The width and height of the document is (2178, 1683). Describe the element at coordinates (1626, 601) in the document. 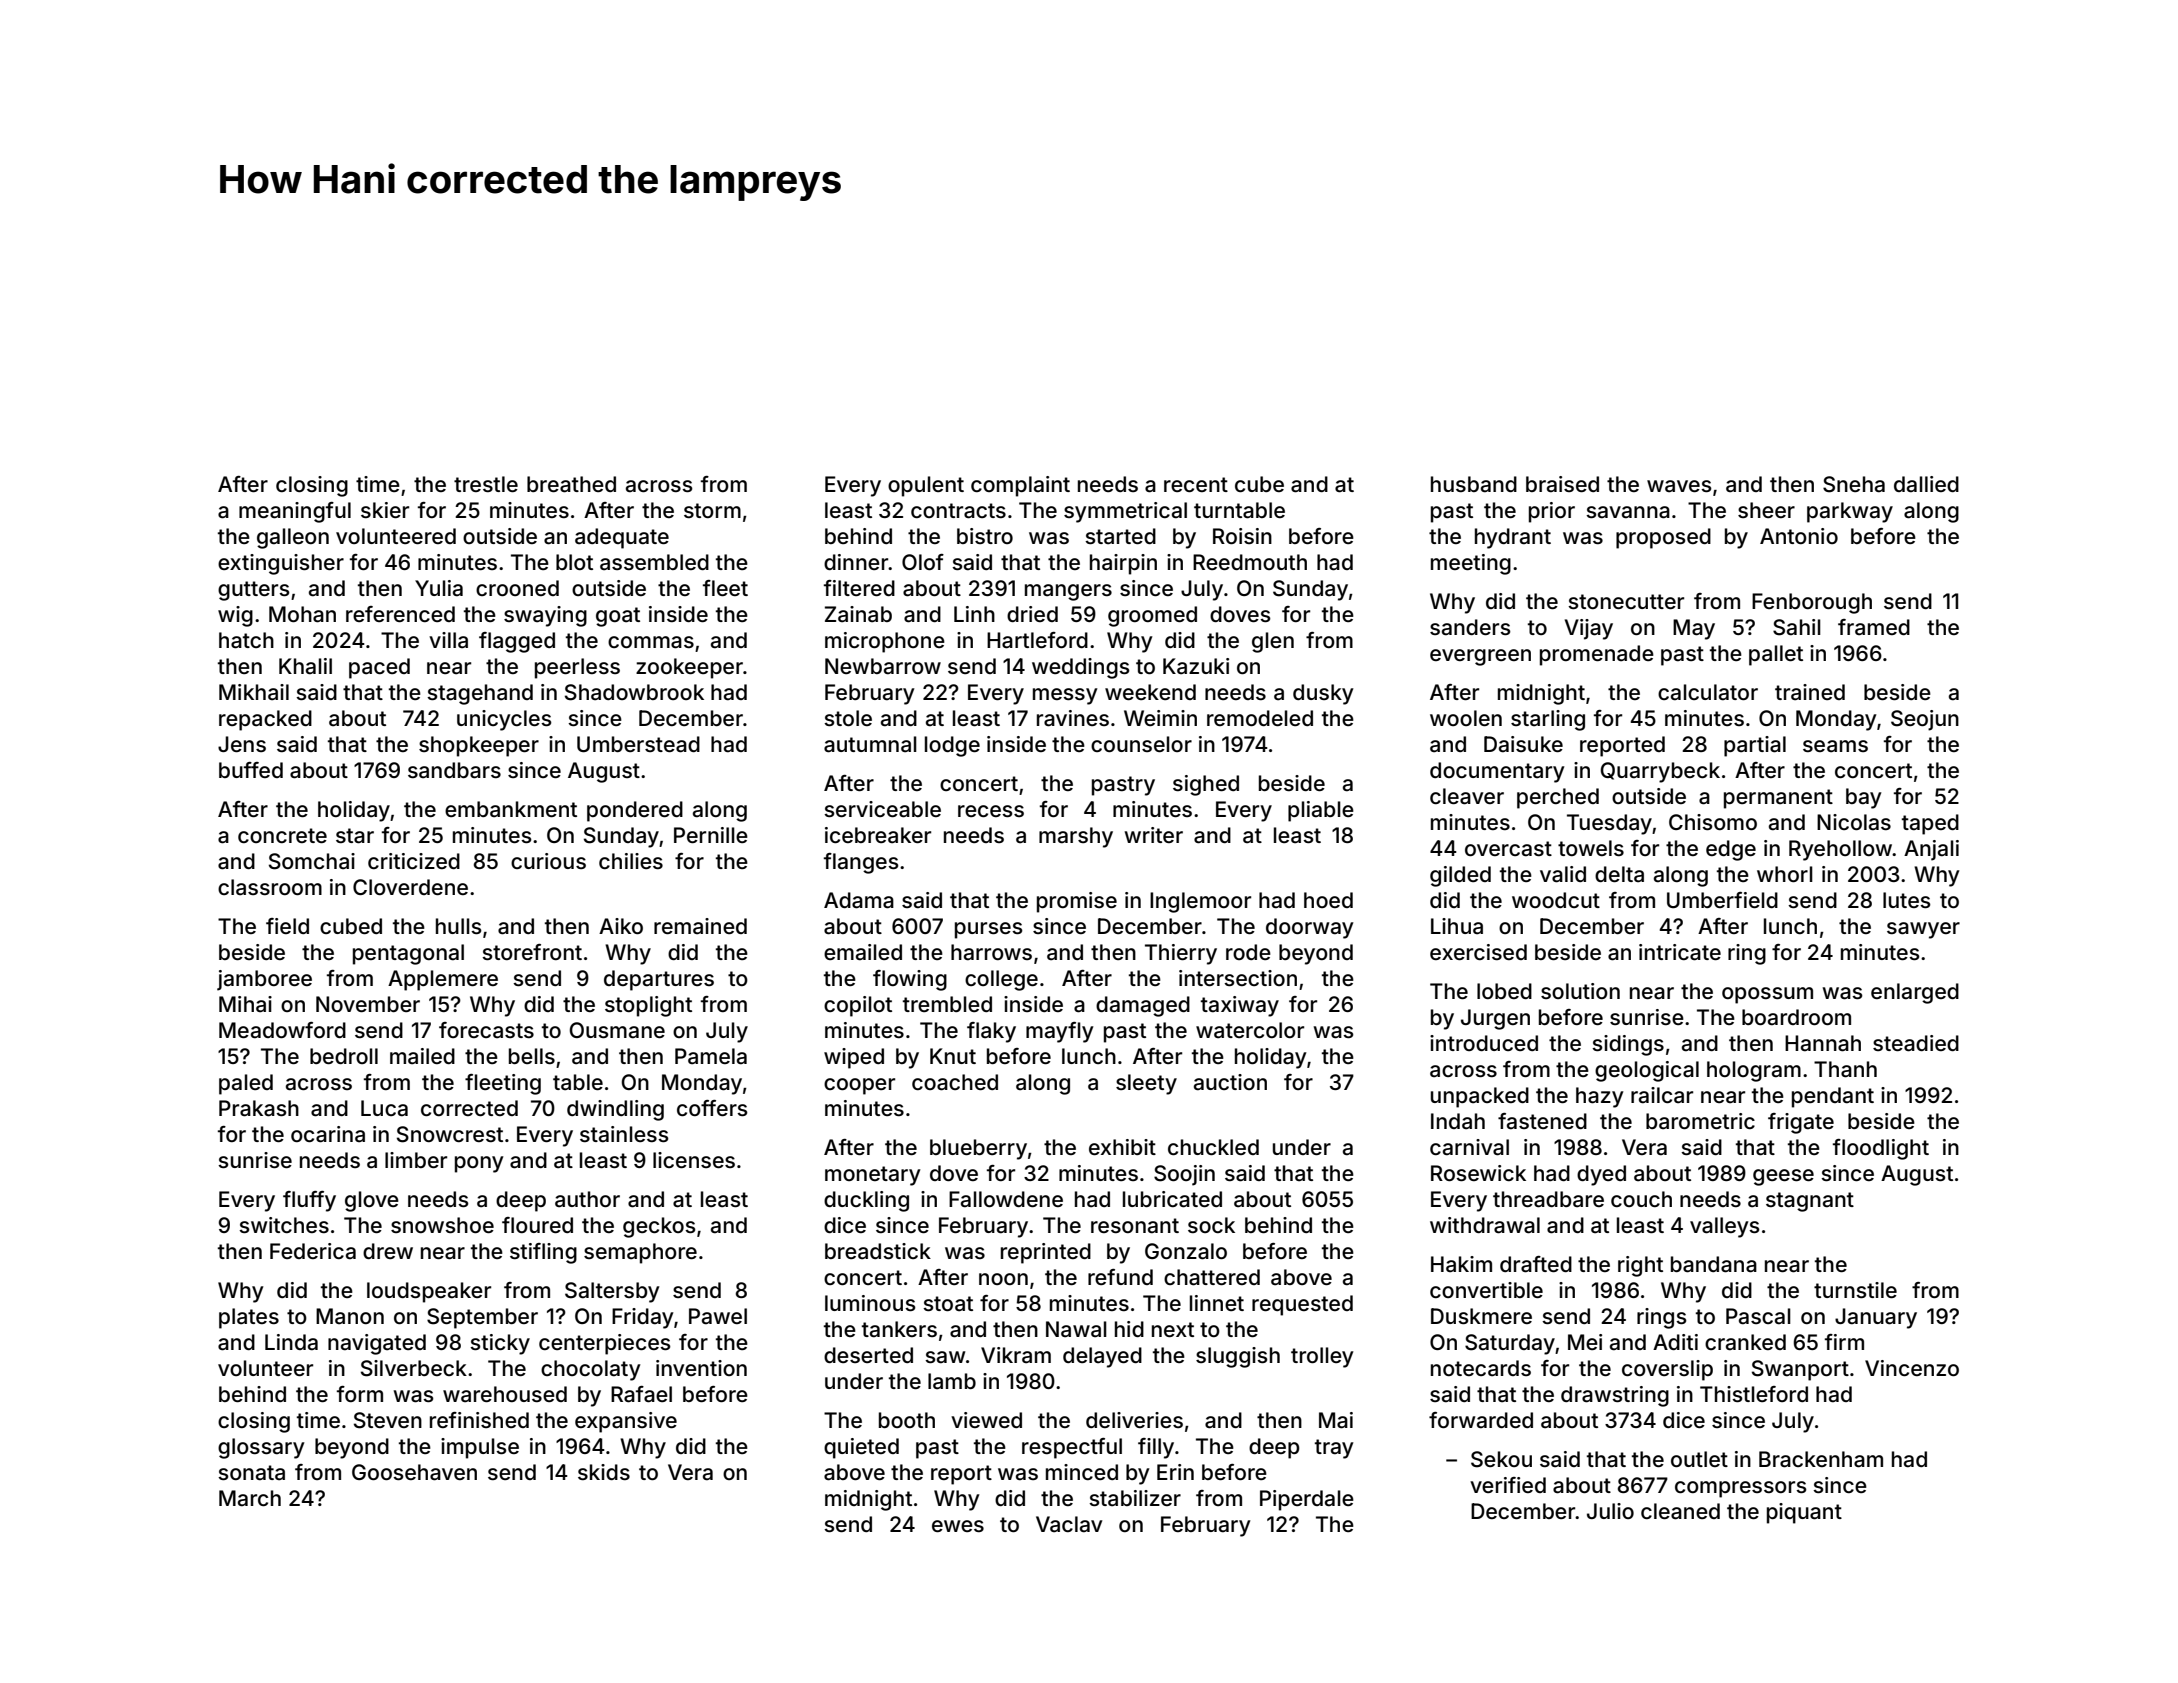

I see `stonecutter` at that location.
